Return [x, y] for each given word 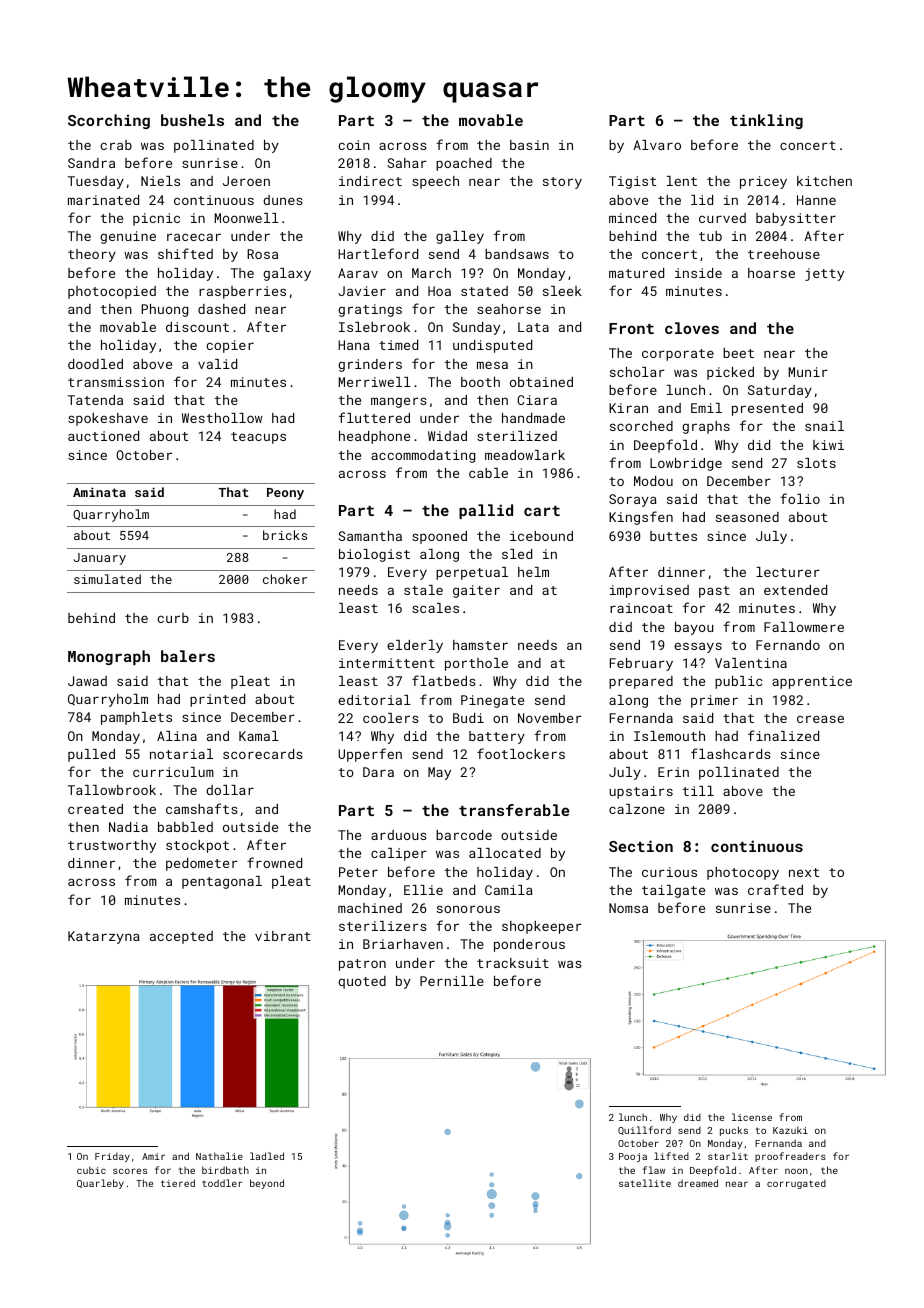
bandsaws [517, 254]
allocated [505, 853]
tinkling [766, 121]
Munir [808, 372]
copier [230, 346]
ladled [267, 1156]
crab [116, 145]
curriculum [173, 772]
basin [529, 145]
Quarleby [100, 1184]
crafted [775, 889]
